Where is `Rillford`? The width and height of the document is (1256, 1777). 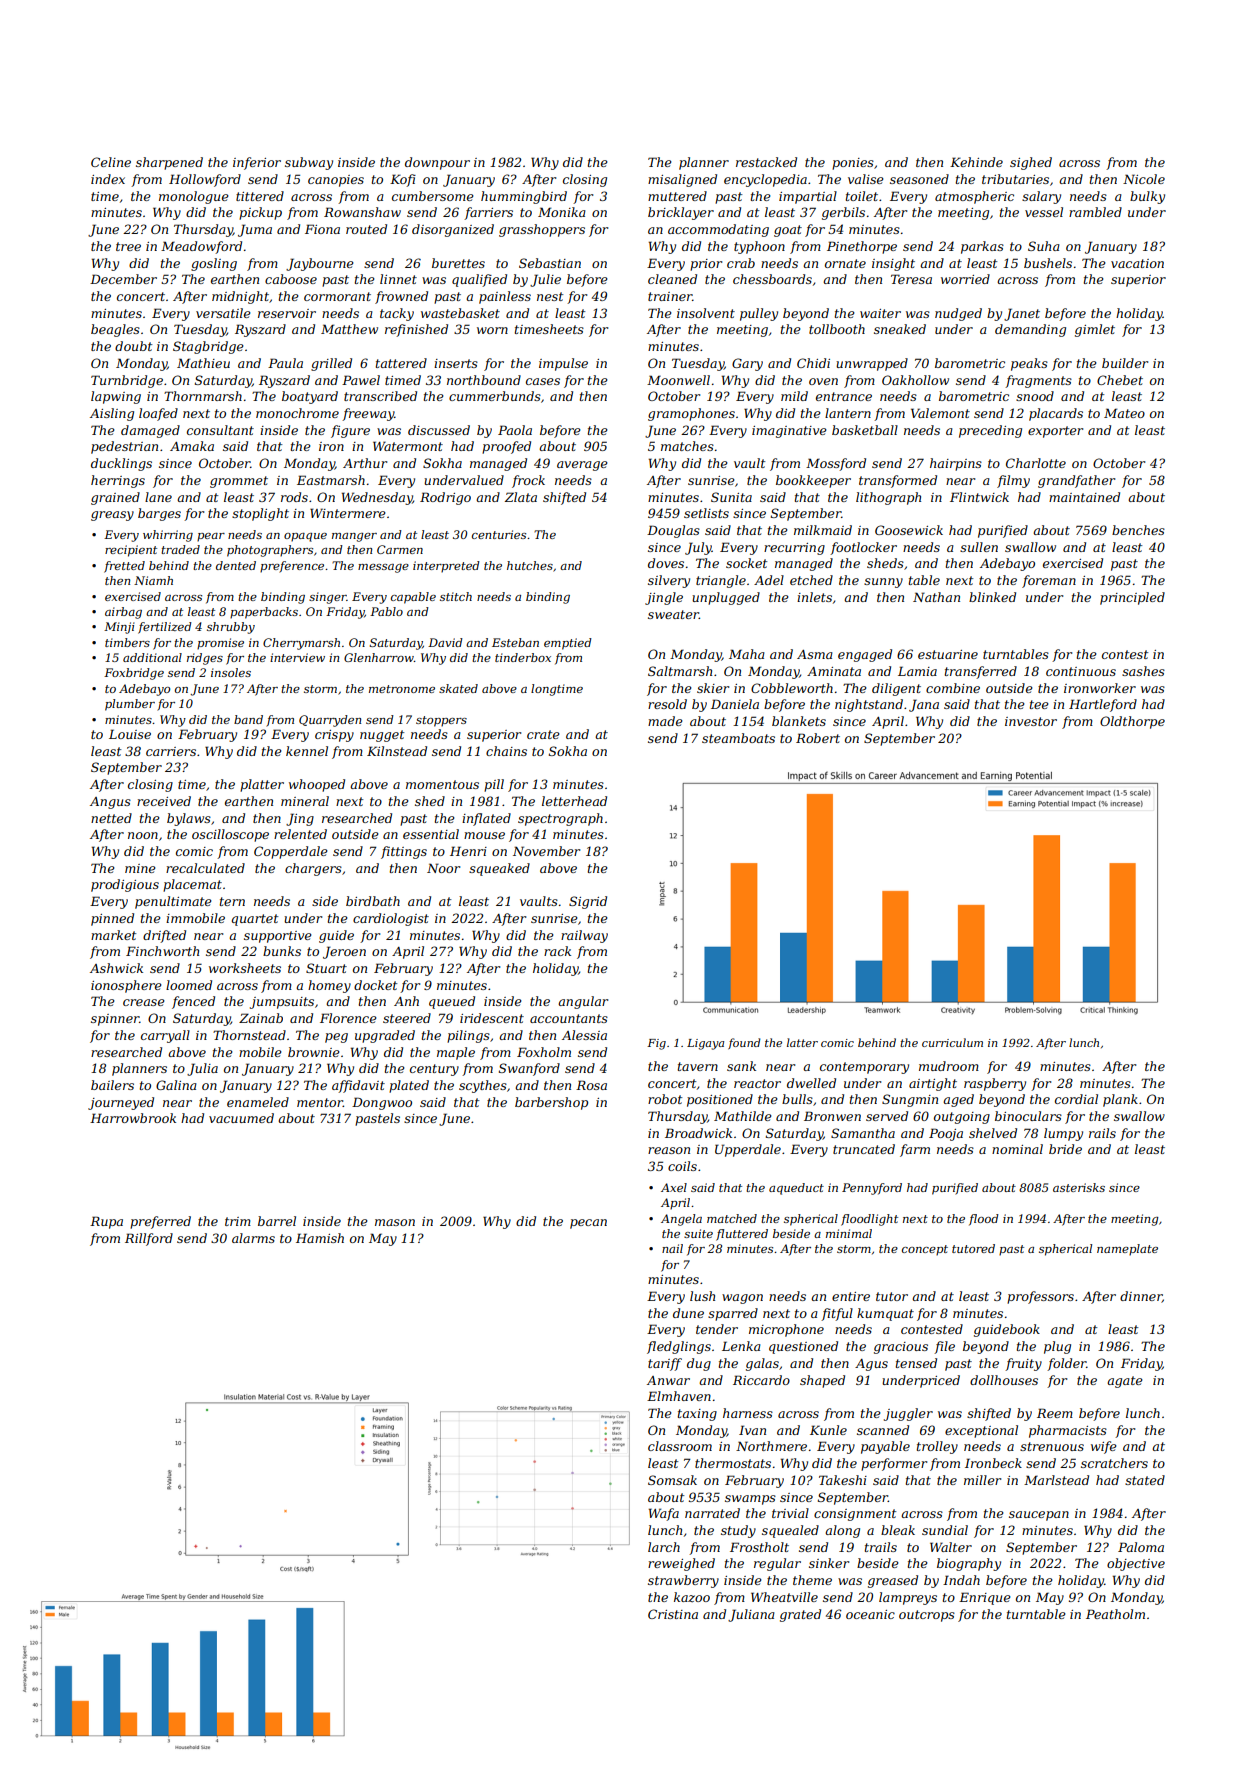 Rillford is located at coordinates (149, 1239).
